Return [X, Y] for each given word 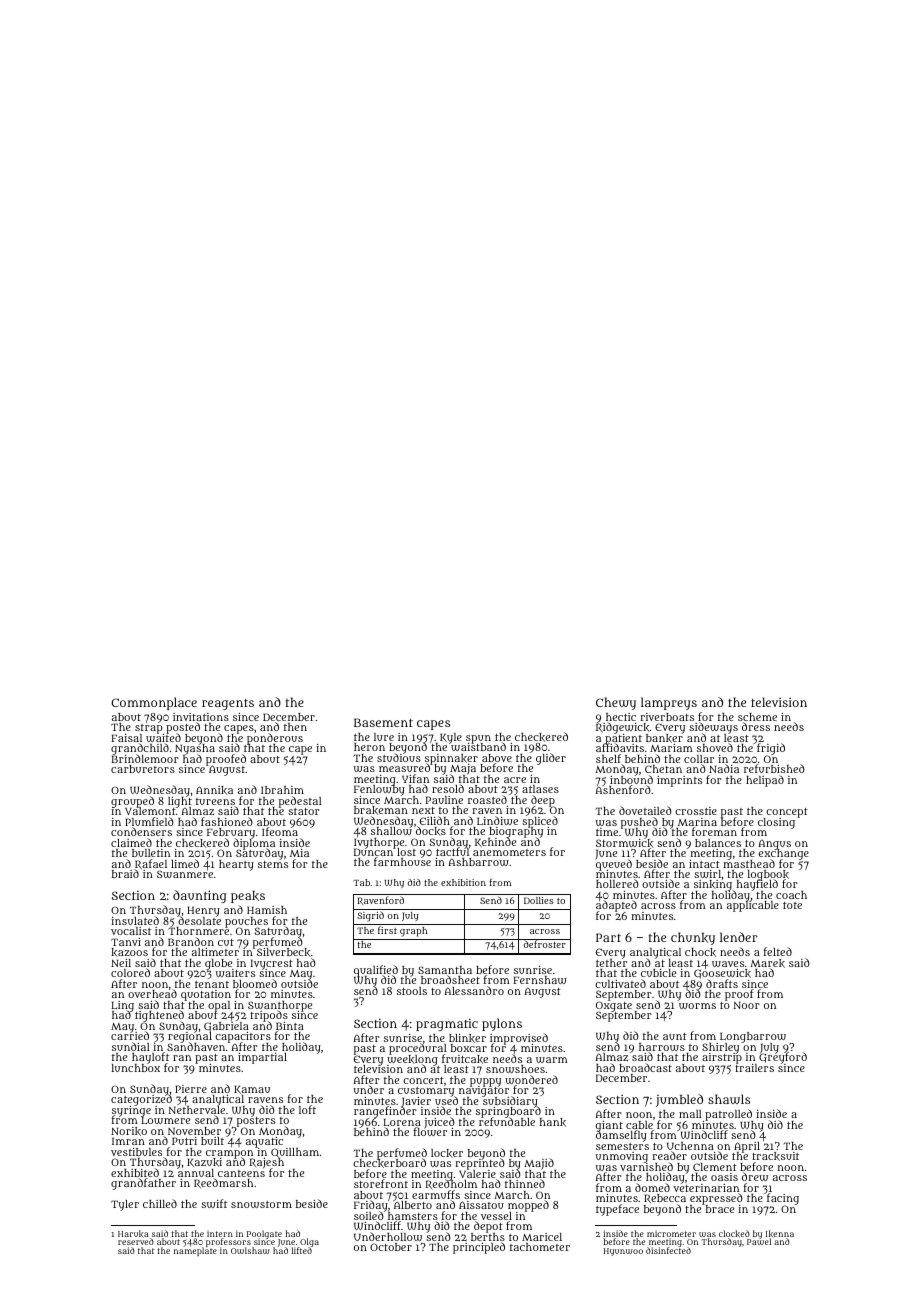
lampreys [669, 703]
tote [792, 905]
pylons [502, 1024]
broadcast [645, 1067]
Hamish [267, 910]
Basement [383, 722]
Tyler [125, 1205]
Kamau [252, 1089]
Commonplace [154, 703]
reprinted [480, 1165]
